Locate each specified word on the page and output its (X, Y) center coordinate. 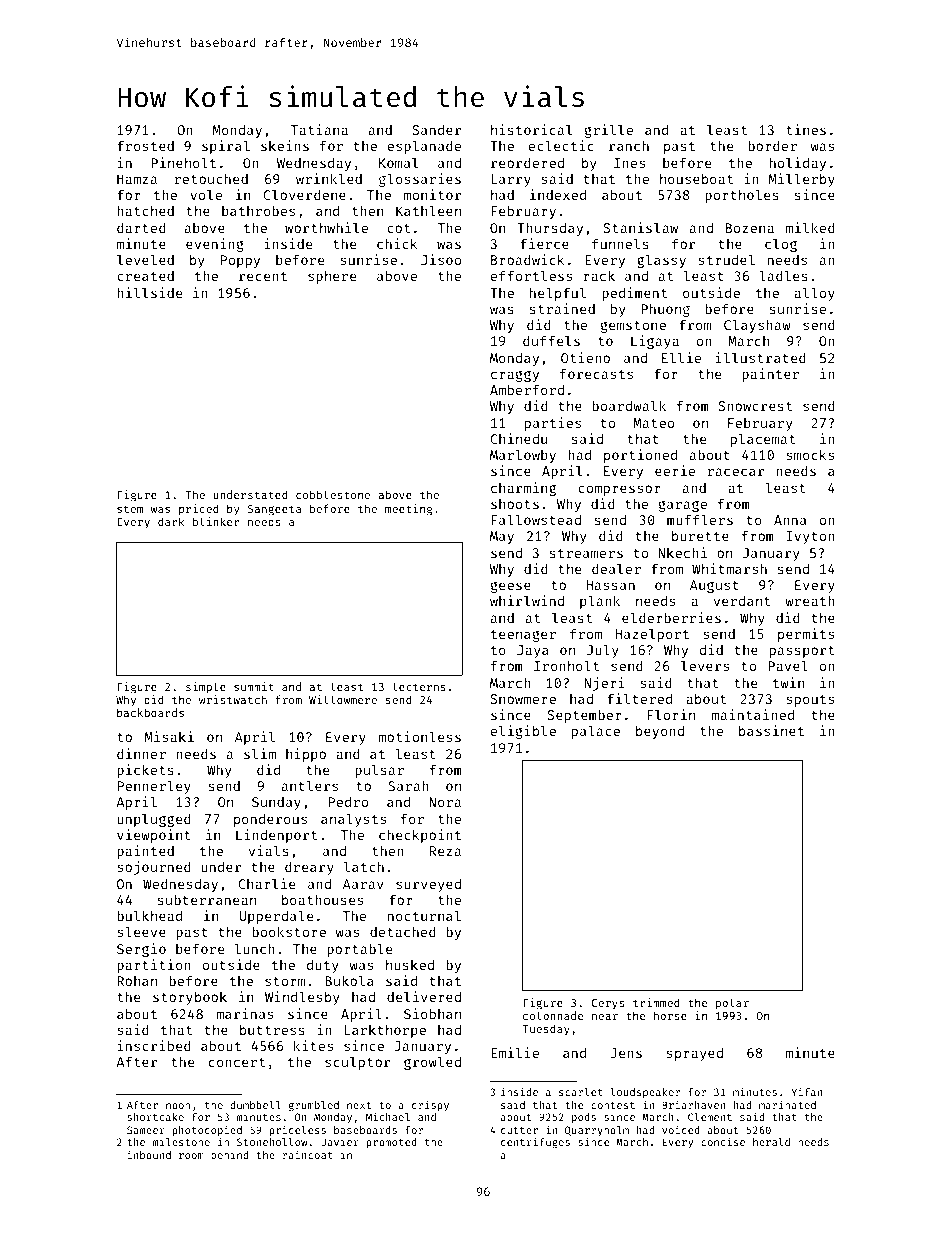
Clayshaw (757, 326)
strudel (726, 259)
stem (130, 509)
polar (732, 1004)
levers (705, 665)
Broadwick (528, 259)
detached (403, 931)
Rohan (137, 980)
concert (237, 1062)
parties (553, 424)
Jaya (533, 651)
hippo (306, 755)
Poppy (240, 261)
